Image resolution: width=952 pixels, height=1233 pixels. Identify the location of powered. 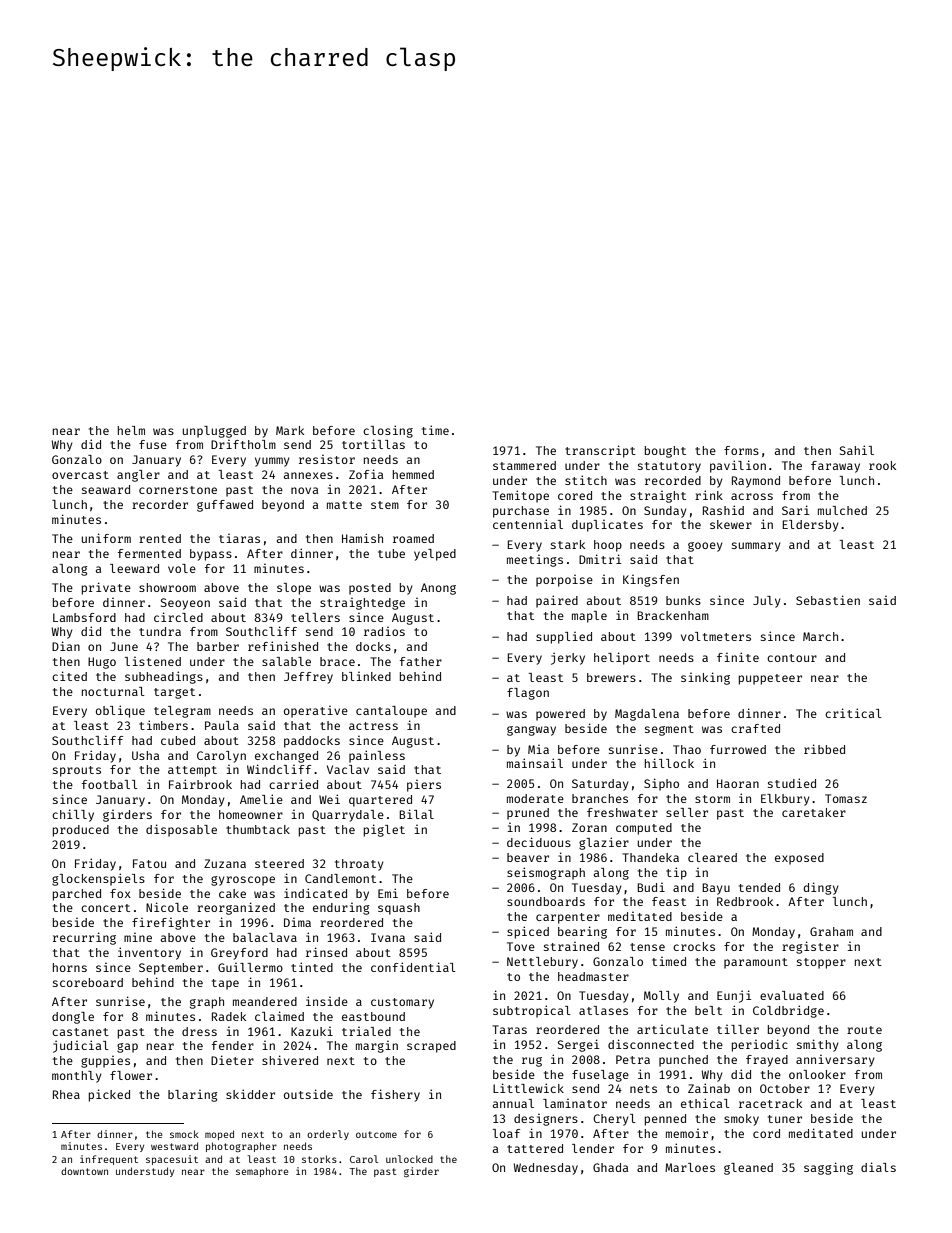
(560, 715).
